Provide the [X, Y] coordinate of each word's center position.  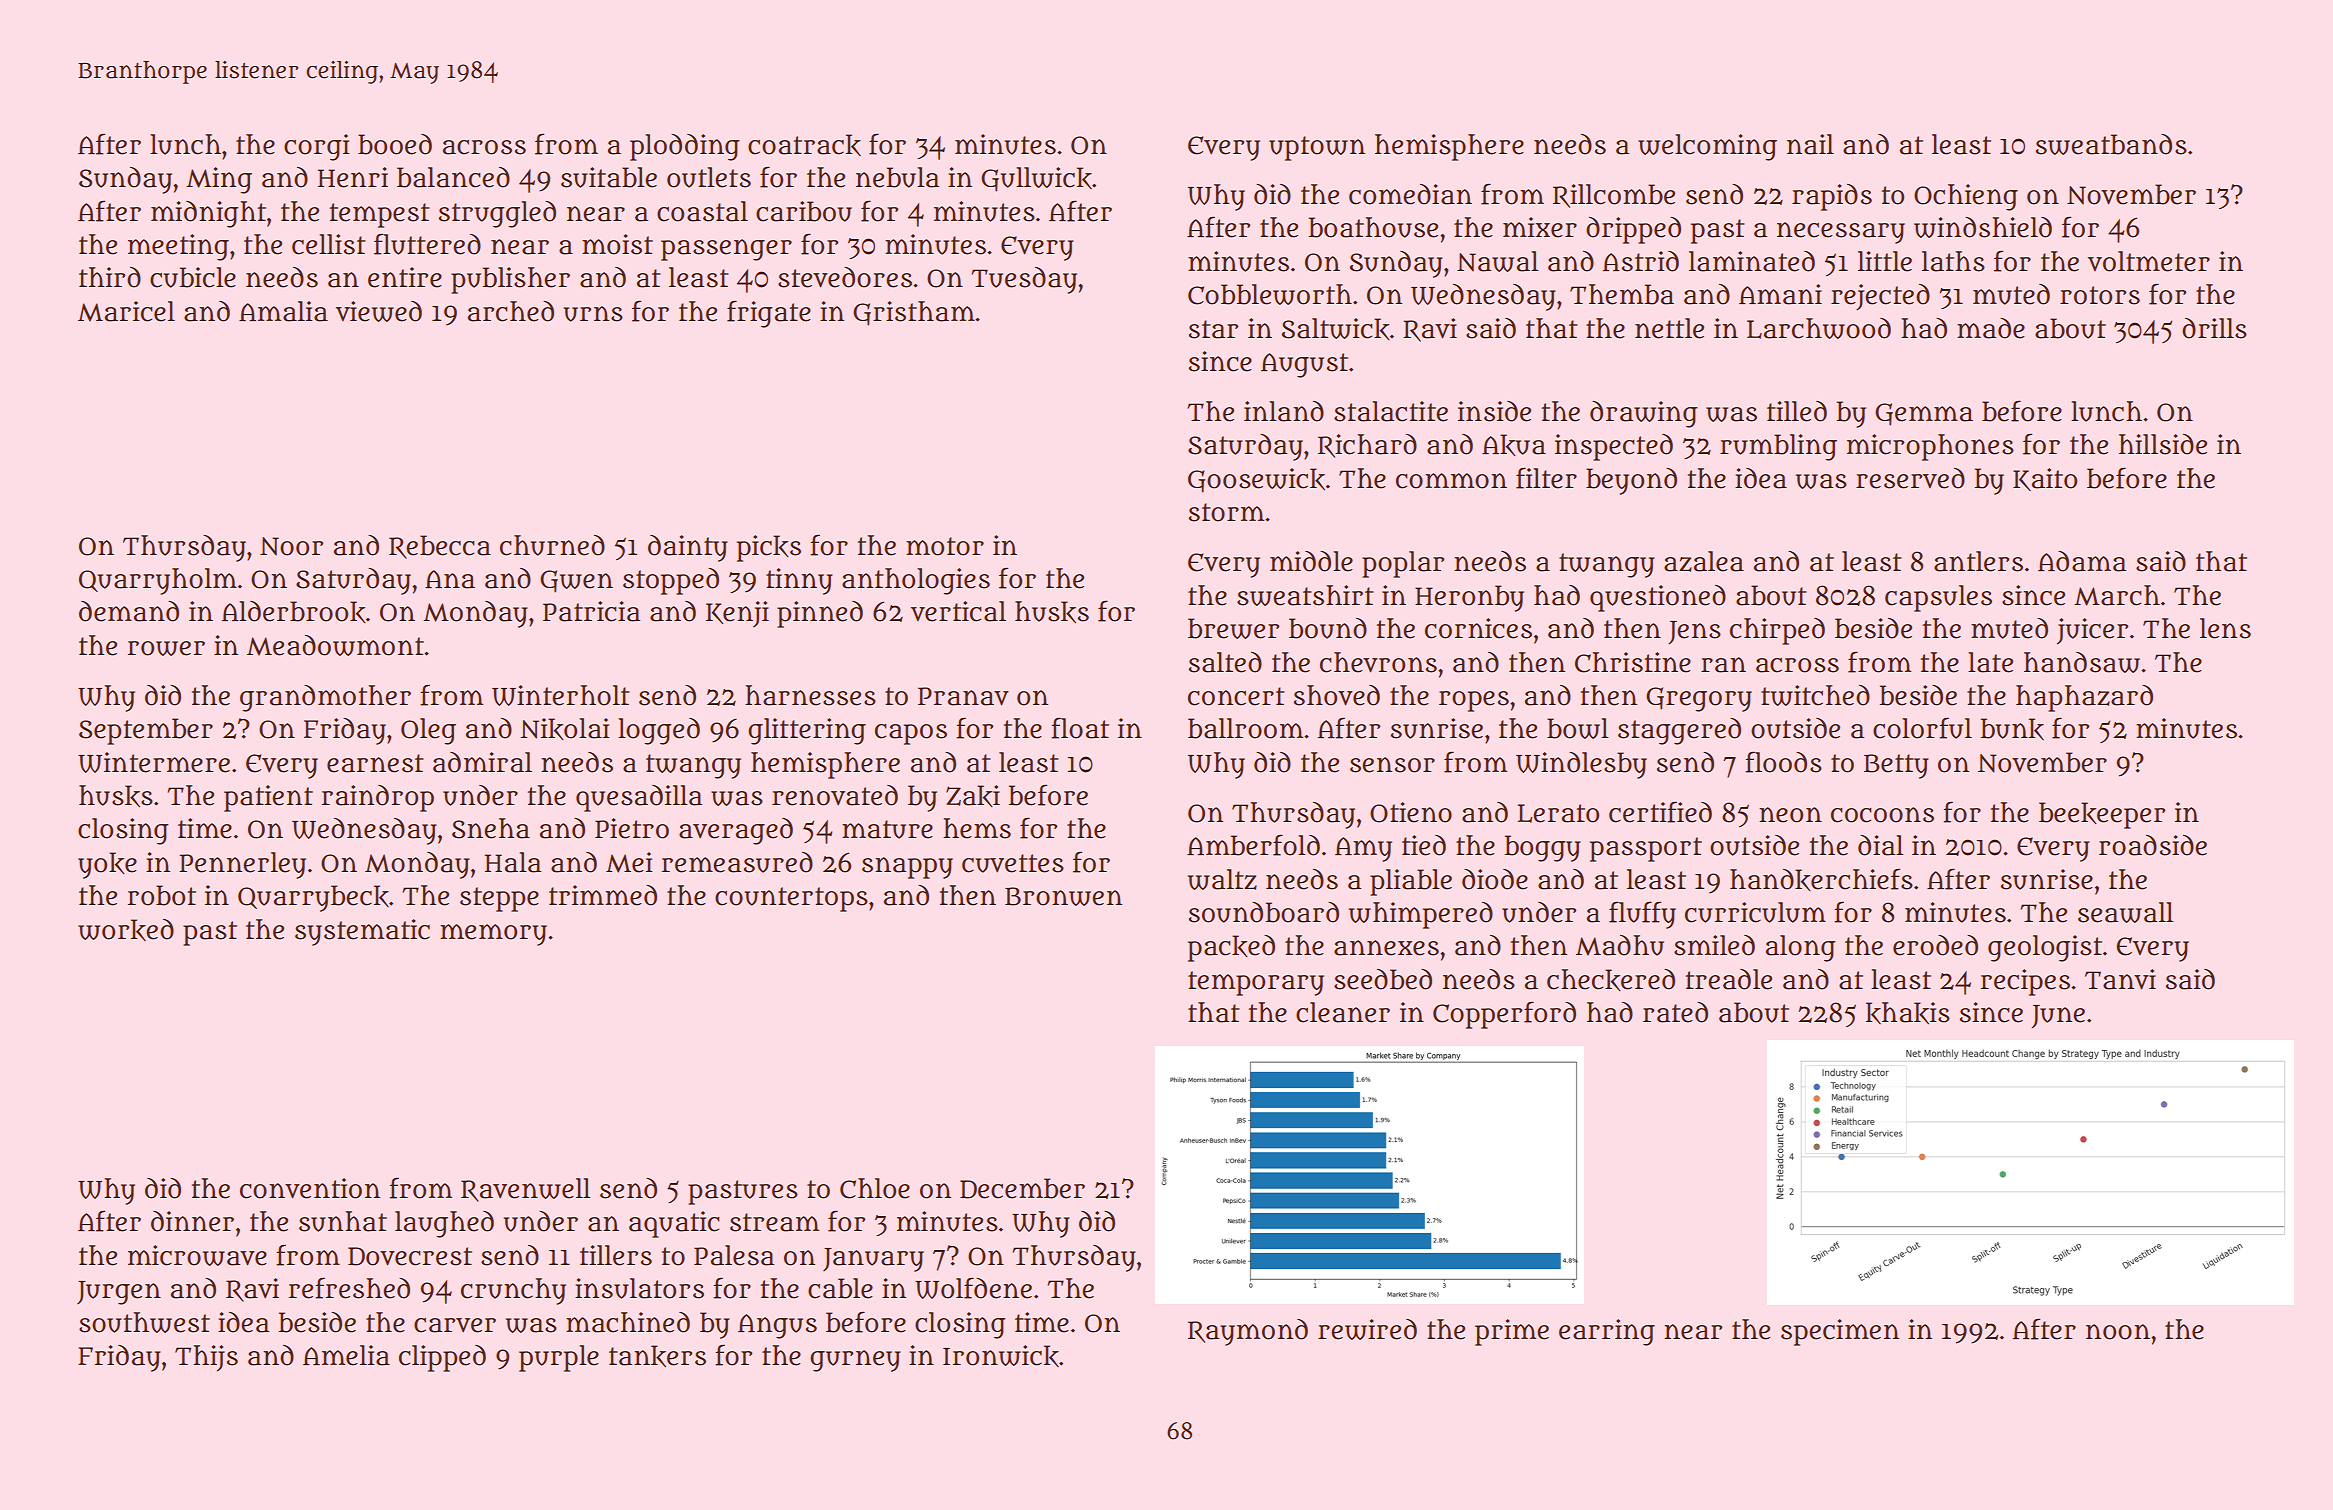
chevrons [1378, 662]
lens [2225, 628]
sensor [1392, 765]
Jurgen [119, 1293]
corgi [316, 147]
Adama [2082, 561]
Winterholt [561, 695]
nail [1810, 144]
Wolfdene [973, 1288]
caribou [804, 211]
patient [268, 798]
